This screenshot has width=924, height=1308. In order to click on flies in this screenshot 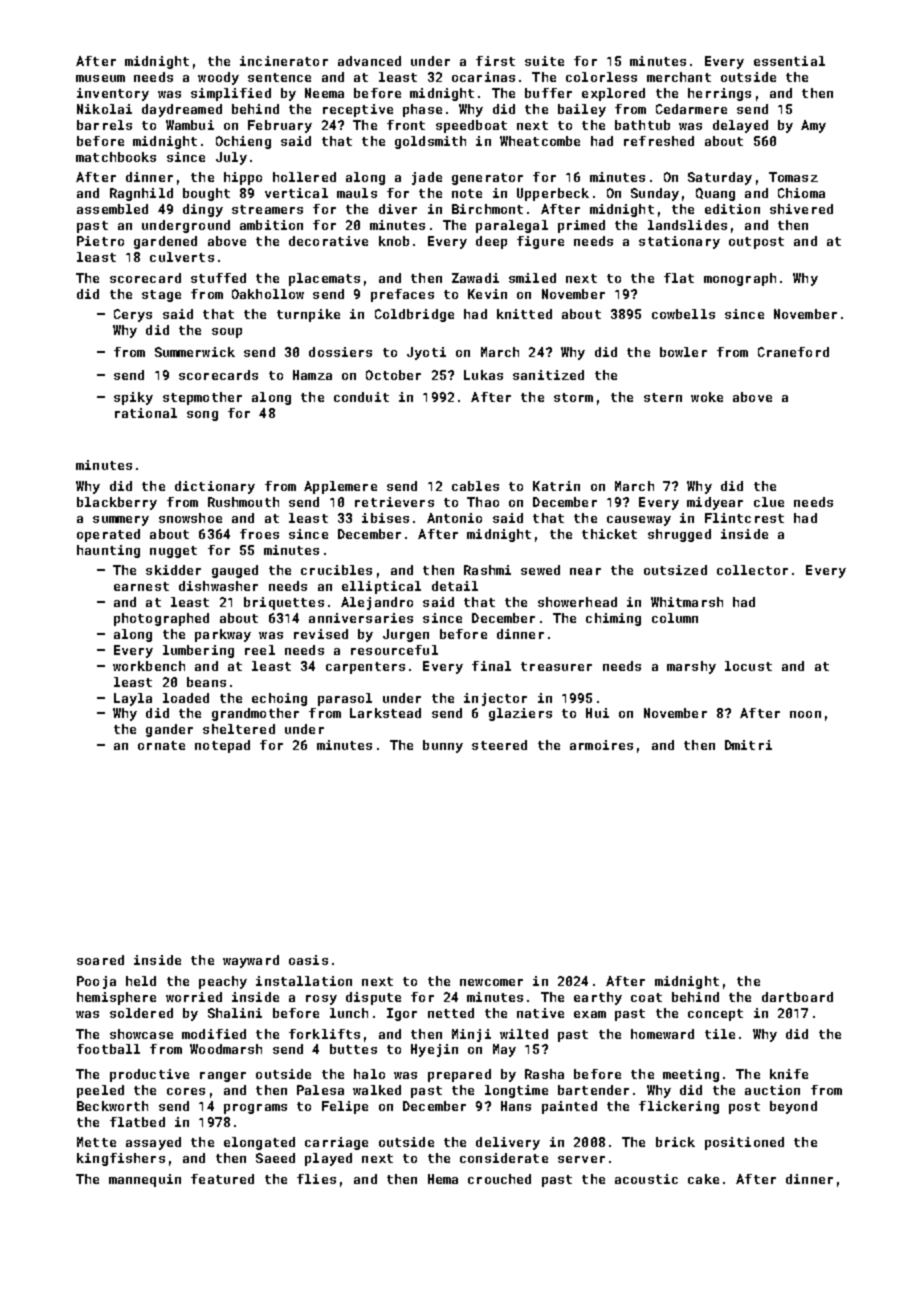, I will do `click(316, 1179)`.
